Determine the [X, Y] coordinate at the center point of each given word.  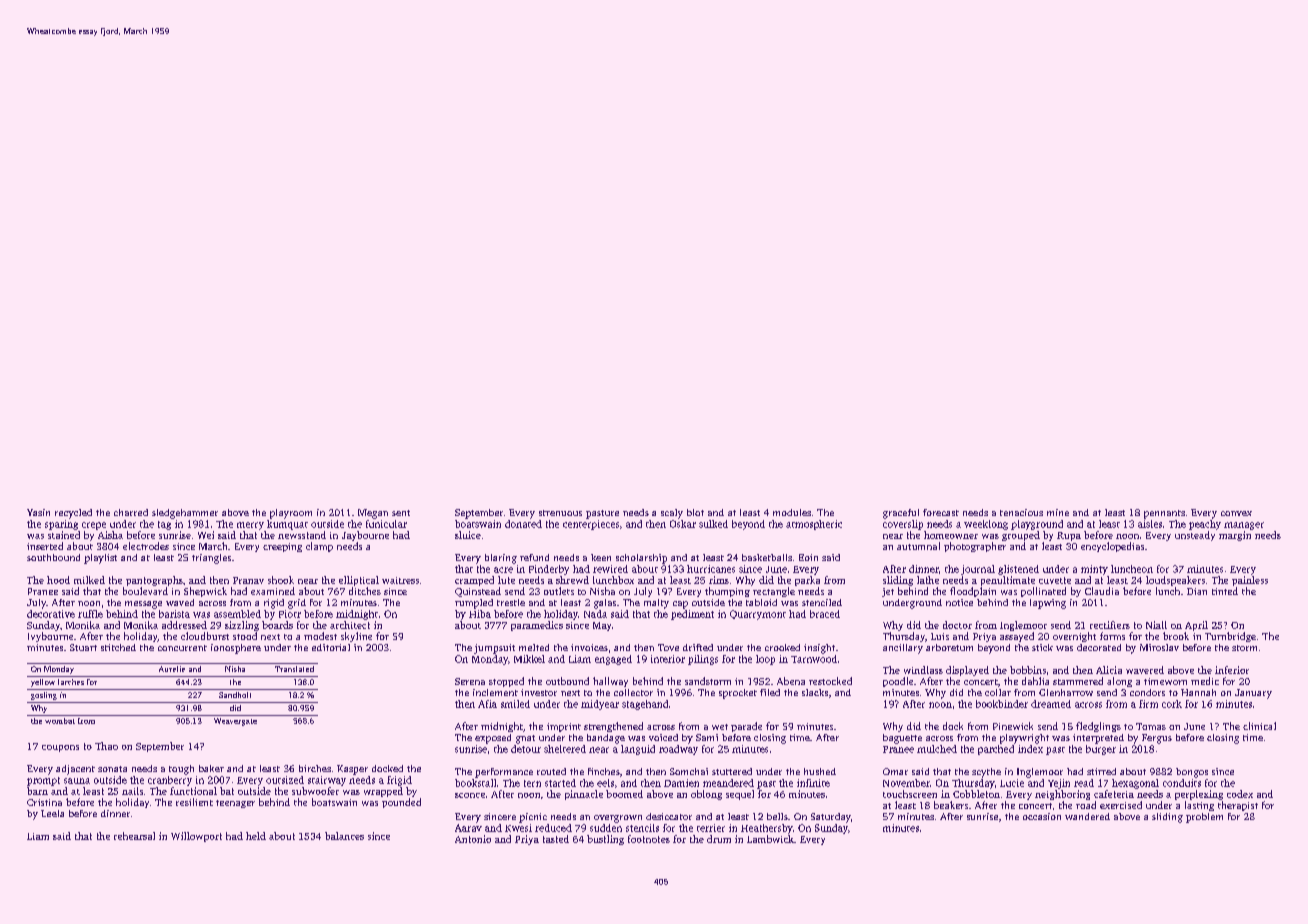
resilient [194, 802]
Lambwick [770, 839]
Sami [707, 737]
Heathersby [767, 829]
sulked [713, 524]
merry [250, 526]
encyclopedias [1112, 547]
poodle [898, 682]
